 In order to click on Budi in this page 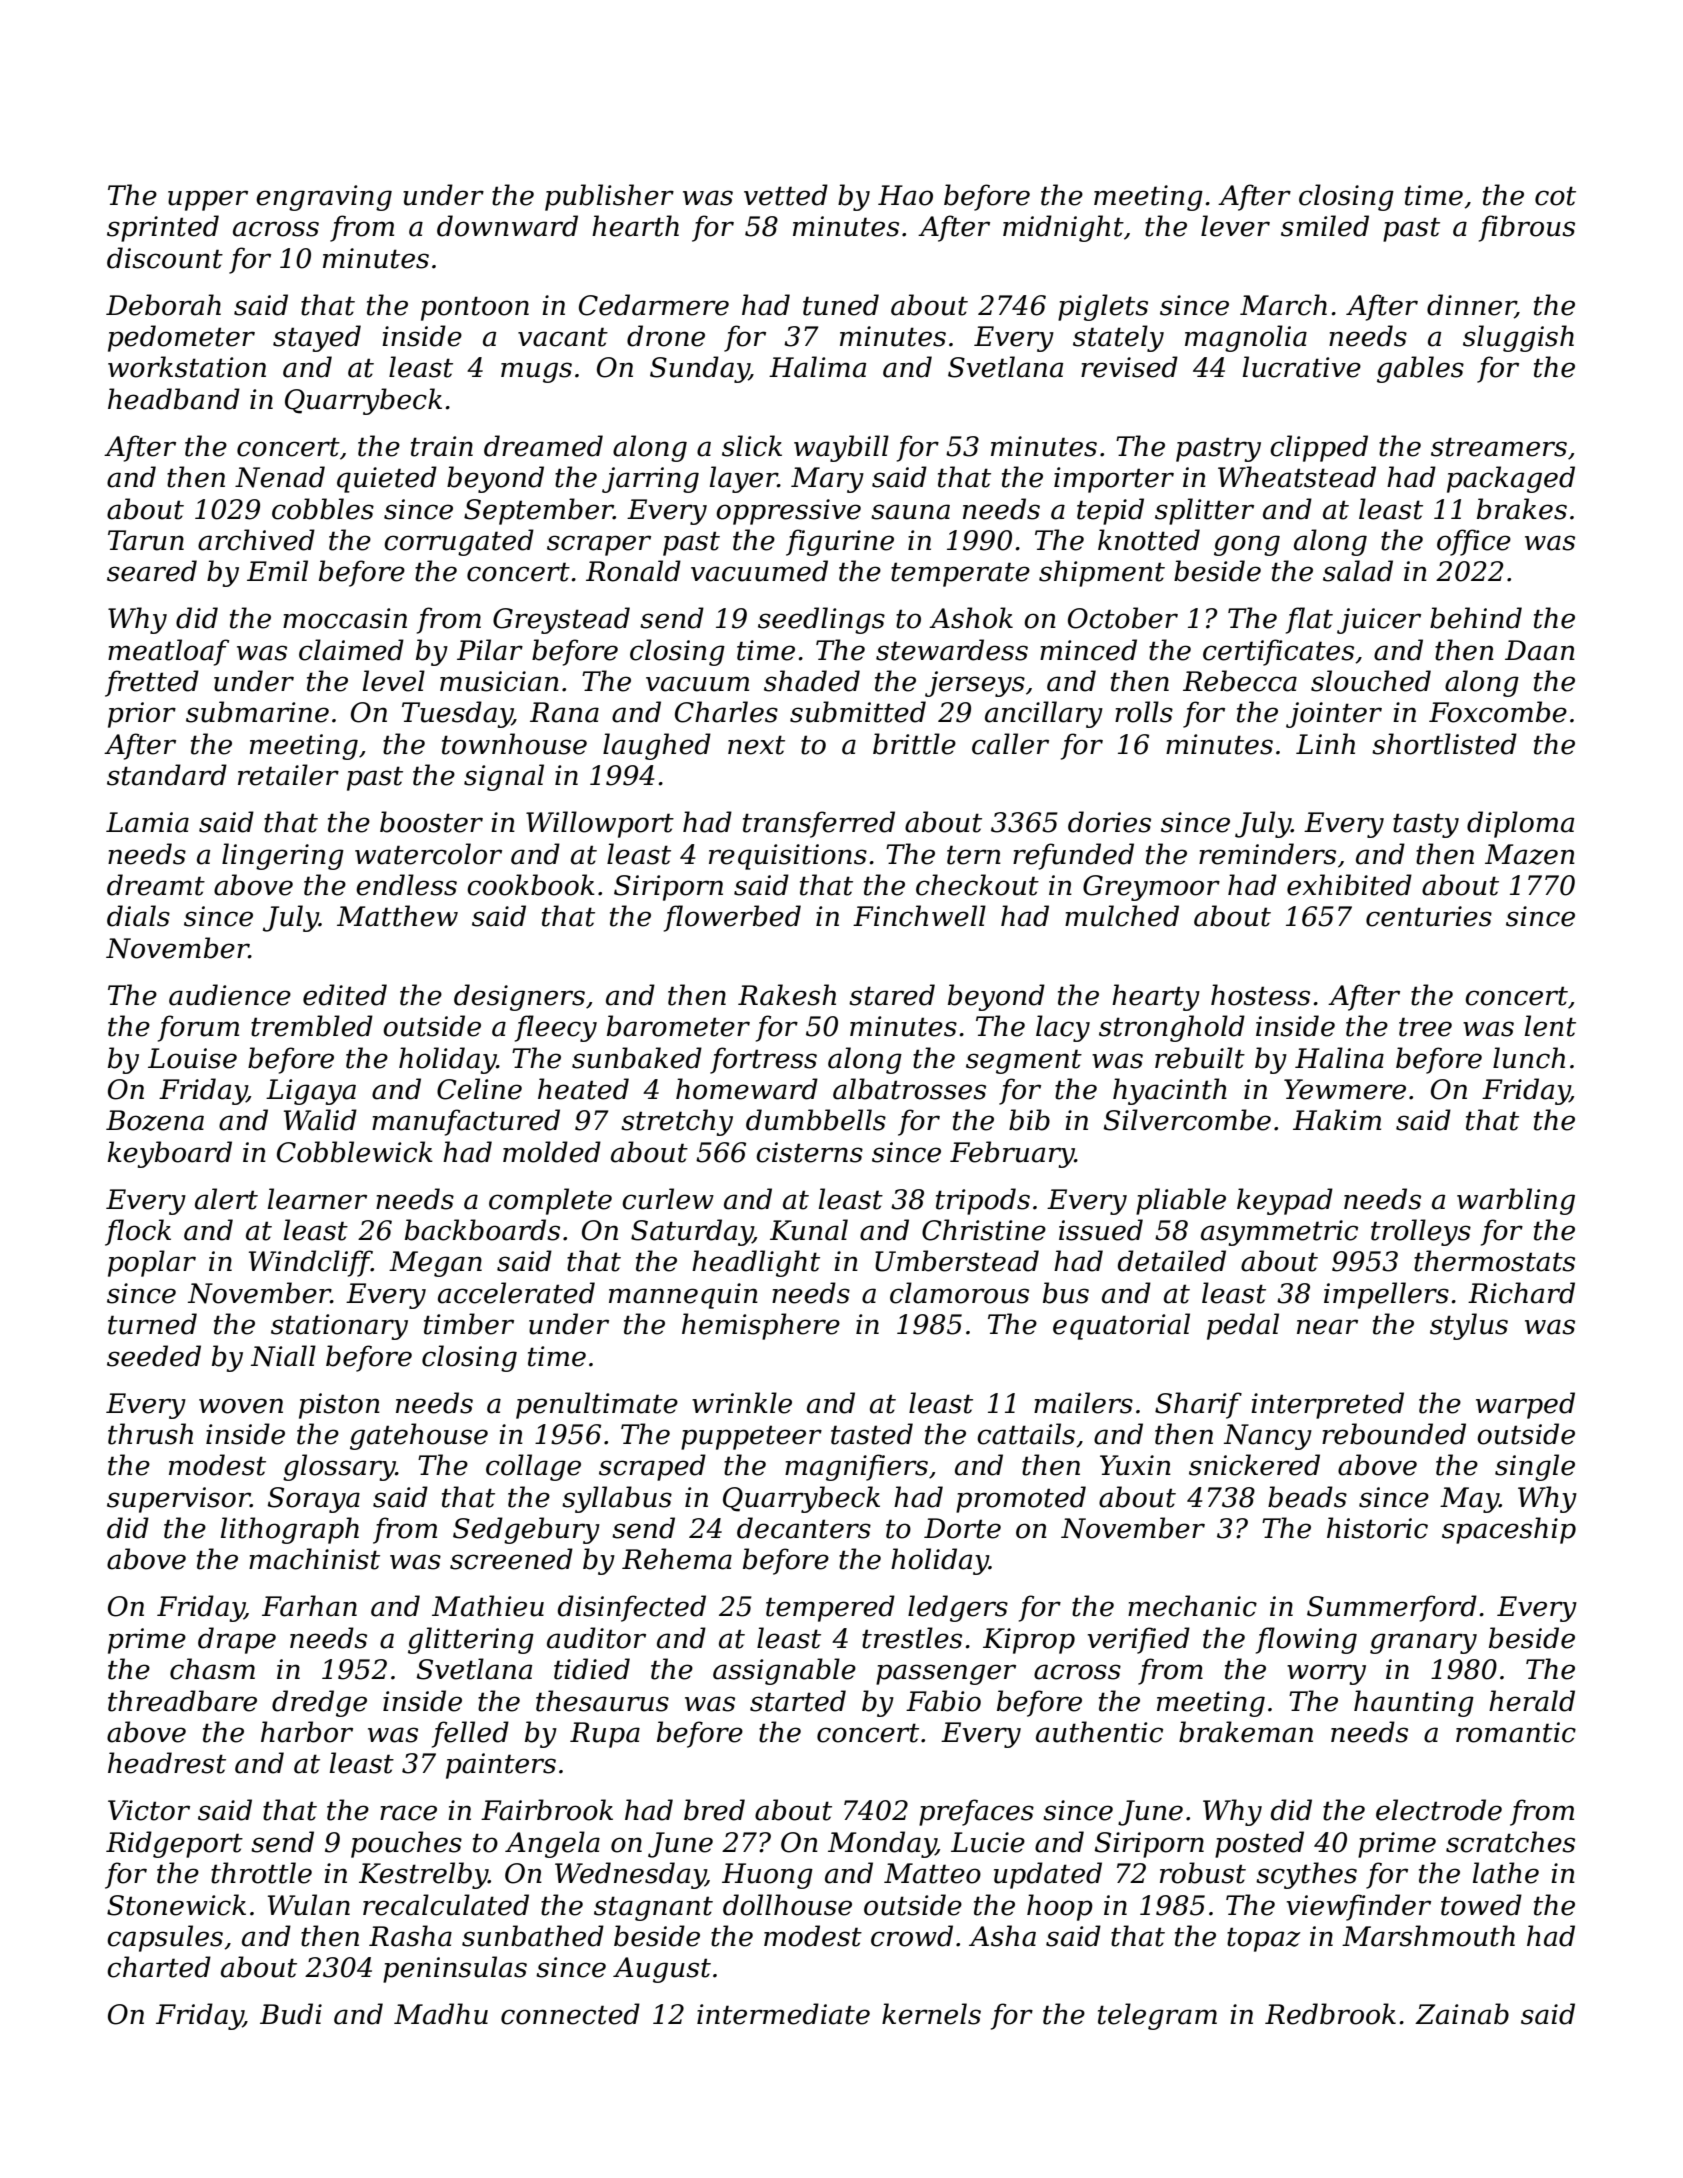, I will do `click(291, 2014)`.
